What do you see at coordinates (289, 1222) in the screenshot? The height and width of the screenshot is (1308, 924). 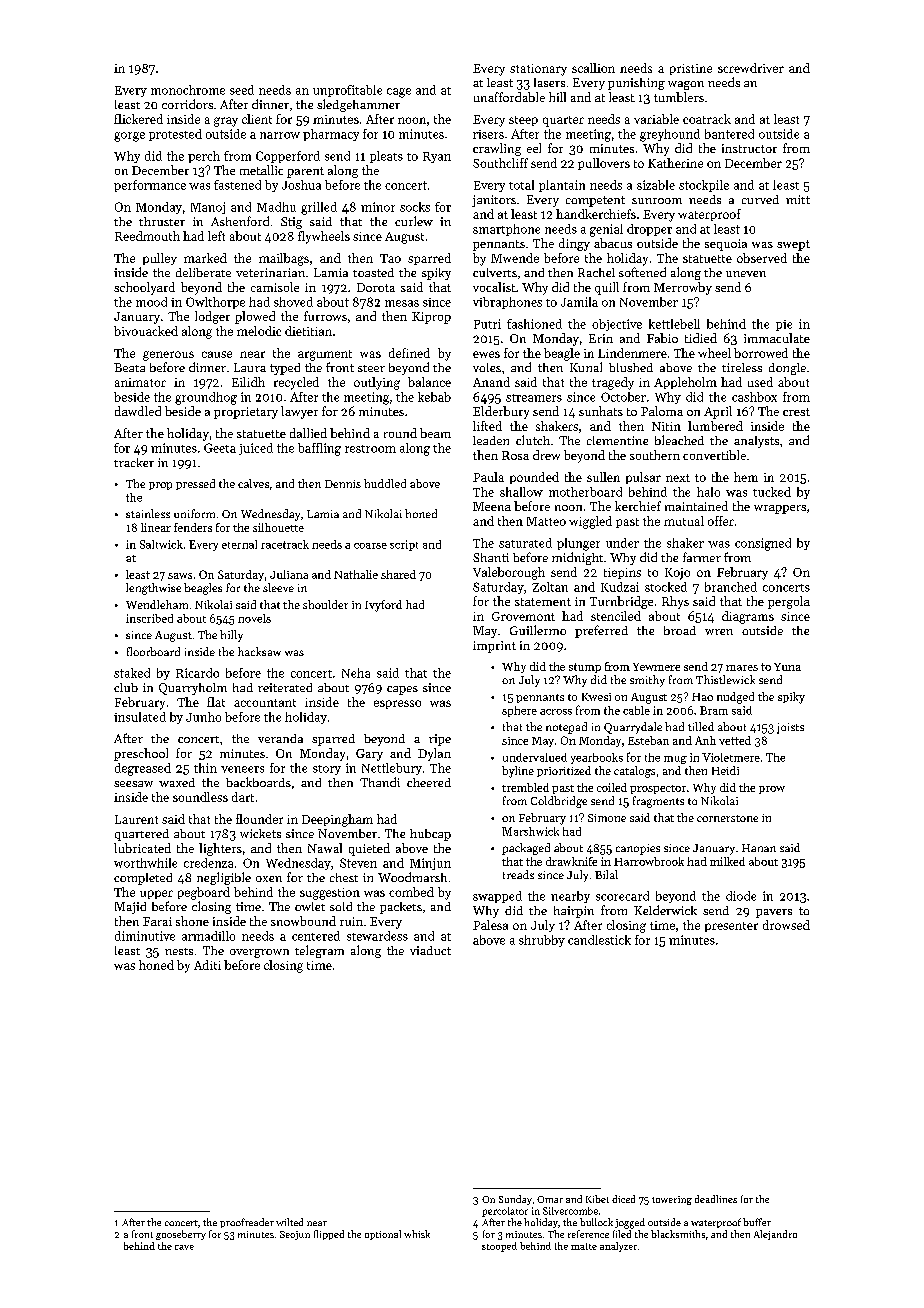 I see `wilted` at bounding box center [289, 1222].
